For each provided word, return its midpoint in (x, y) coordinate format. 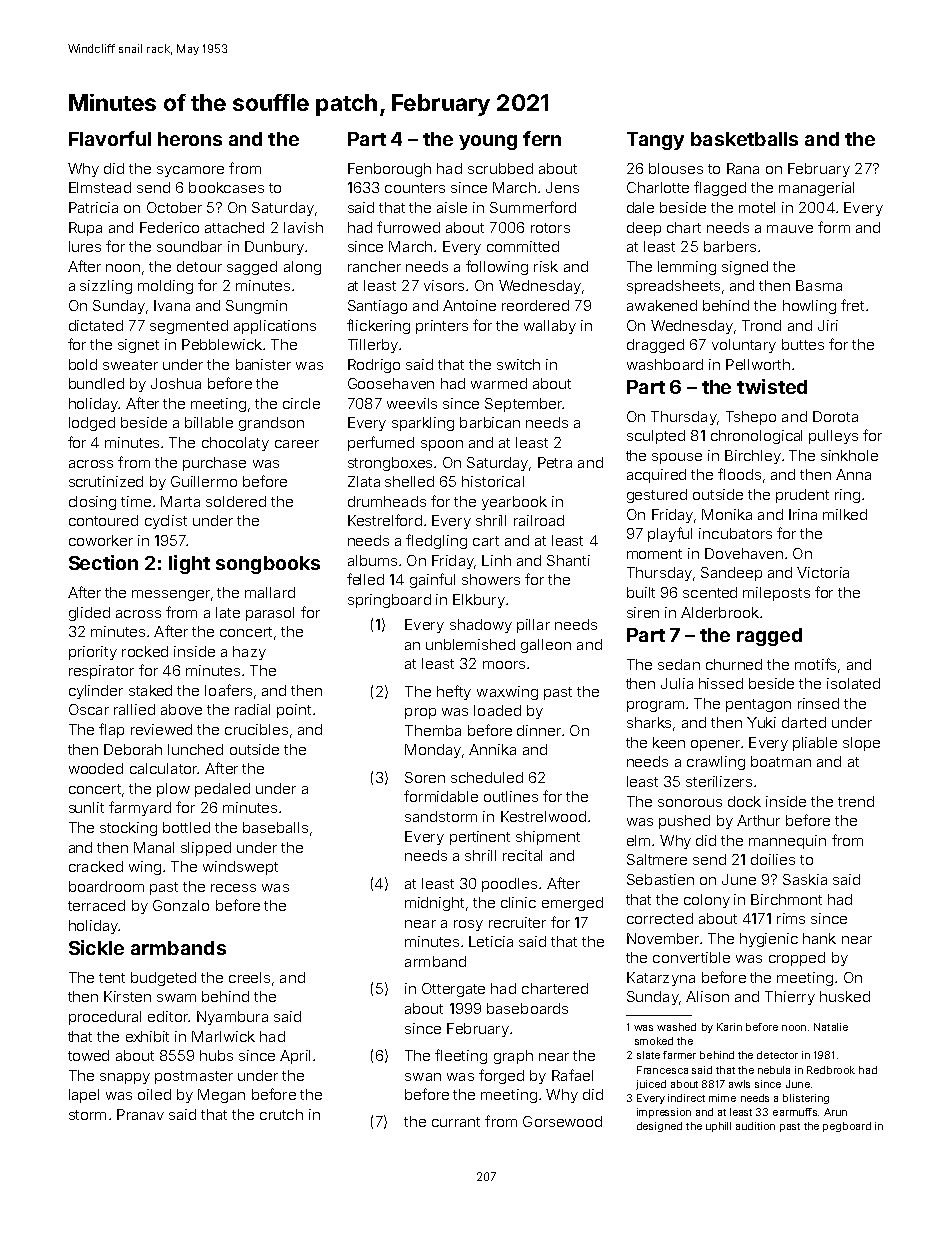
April (295, 1057)
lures (85, 246)
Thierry (790, 998)
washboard (665, 364)
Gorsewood (562, 1121)
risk (546, 266)
